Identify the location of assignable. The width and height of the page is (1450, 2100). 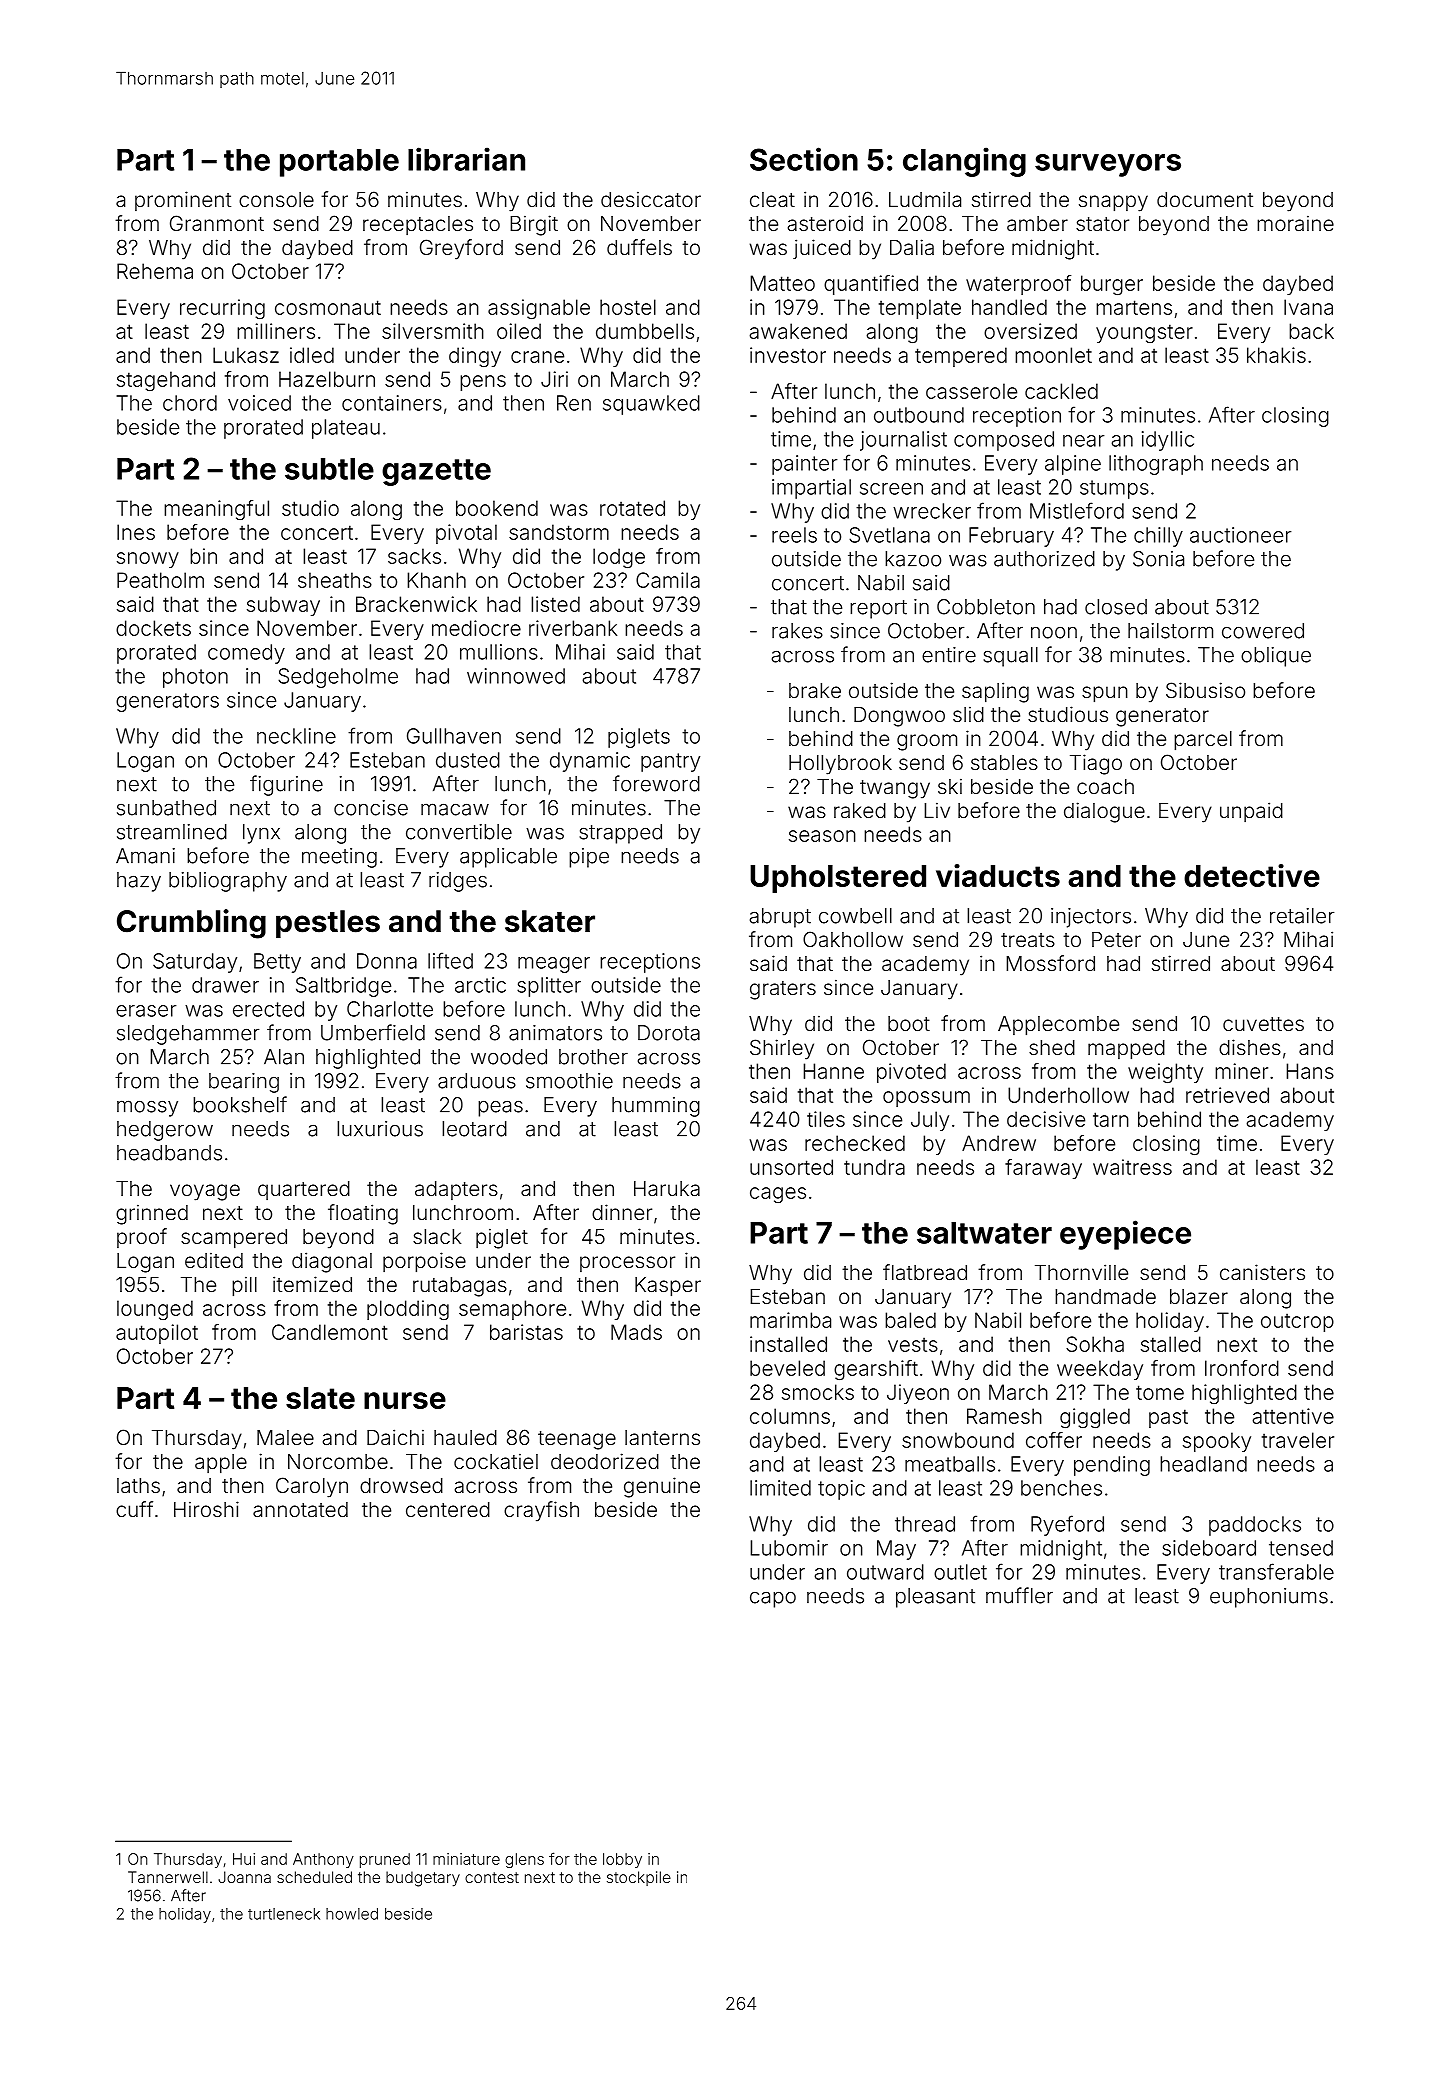
(539, 309).
